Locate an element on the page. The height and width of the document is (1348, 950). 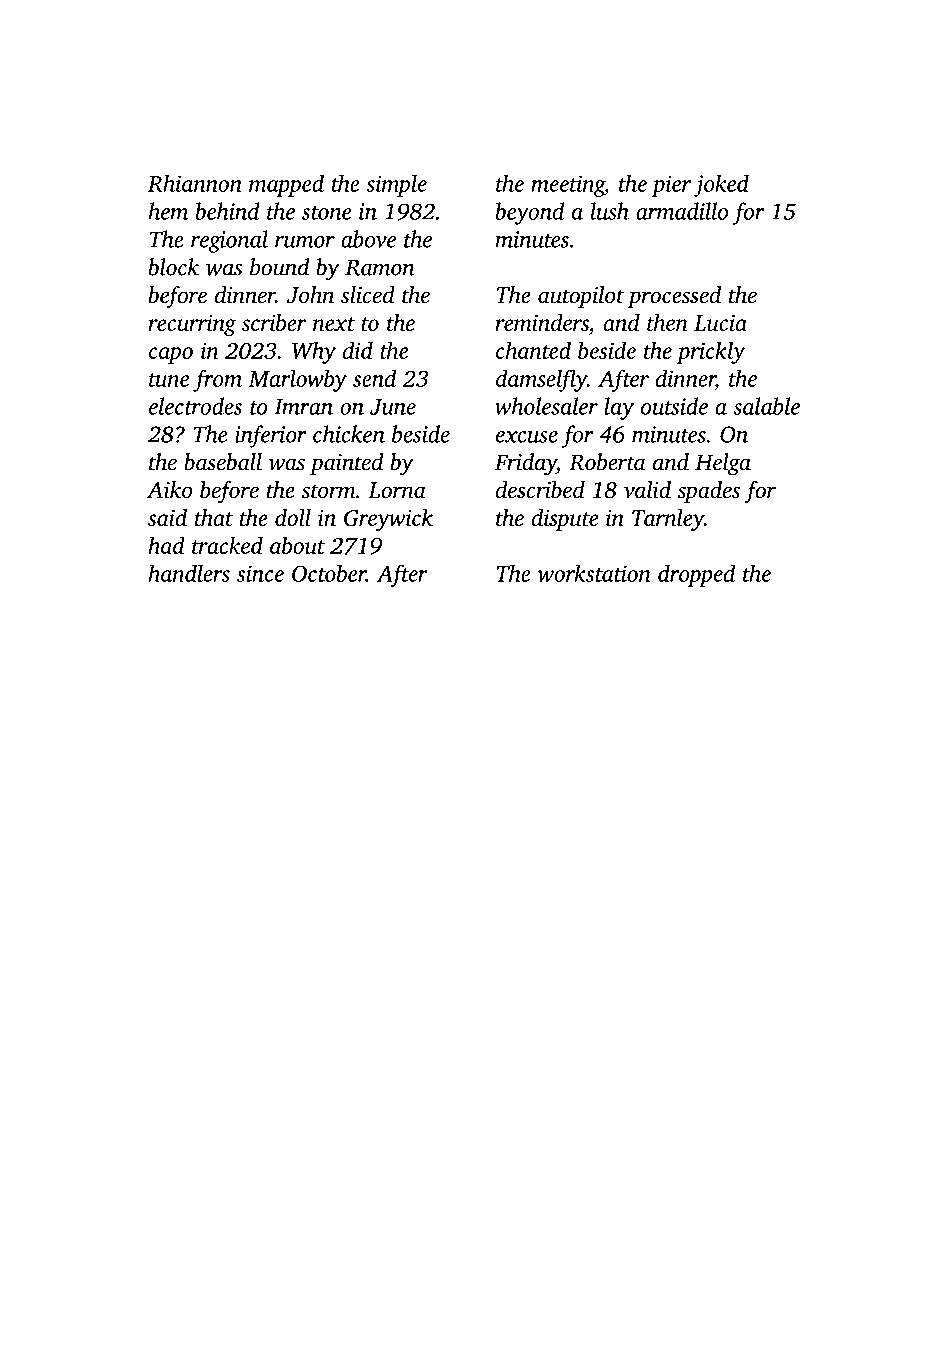
Rhiannon is located at coordinates (195, 183).
